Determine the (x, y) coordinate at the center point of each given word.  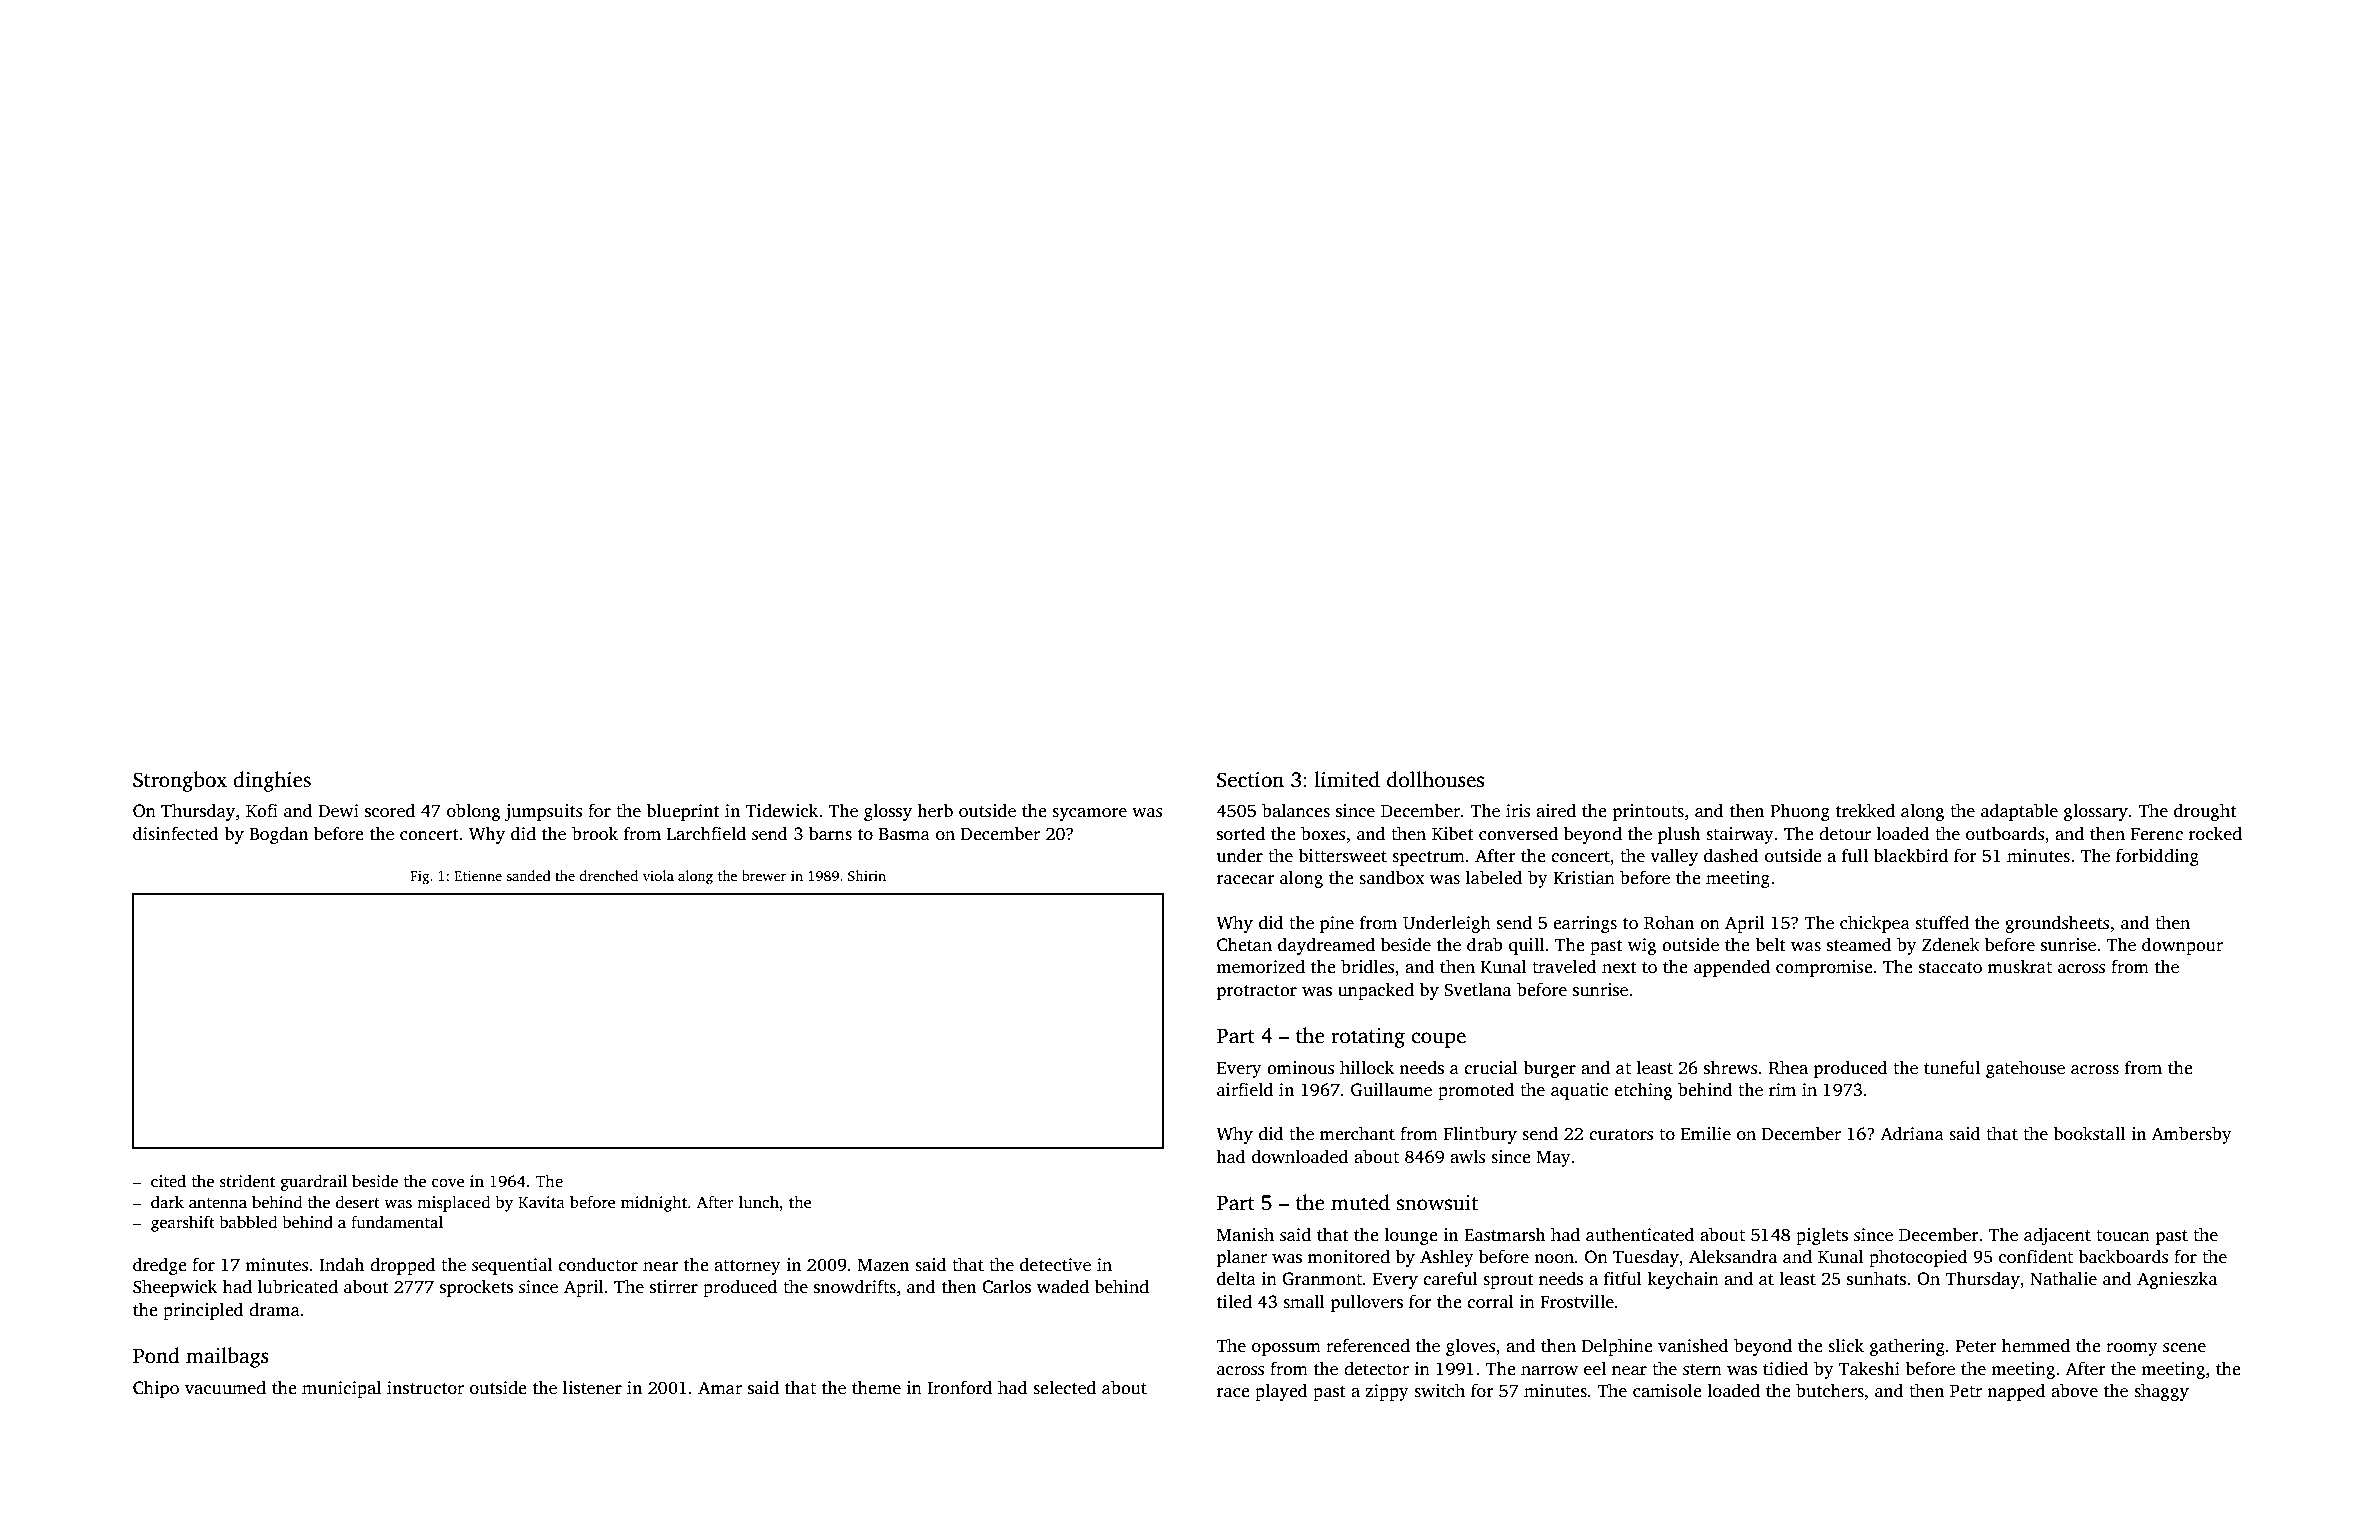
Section (1250, 780)
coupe (1438, 1040)
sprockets (476, 1288)
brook (595, 833)
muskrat (2020, 967)
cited (168, 1181)
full (1855, 855)
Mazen (883, 1265)
